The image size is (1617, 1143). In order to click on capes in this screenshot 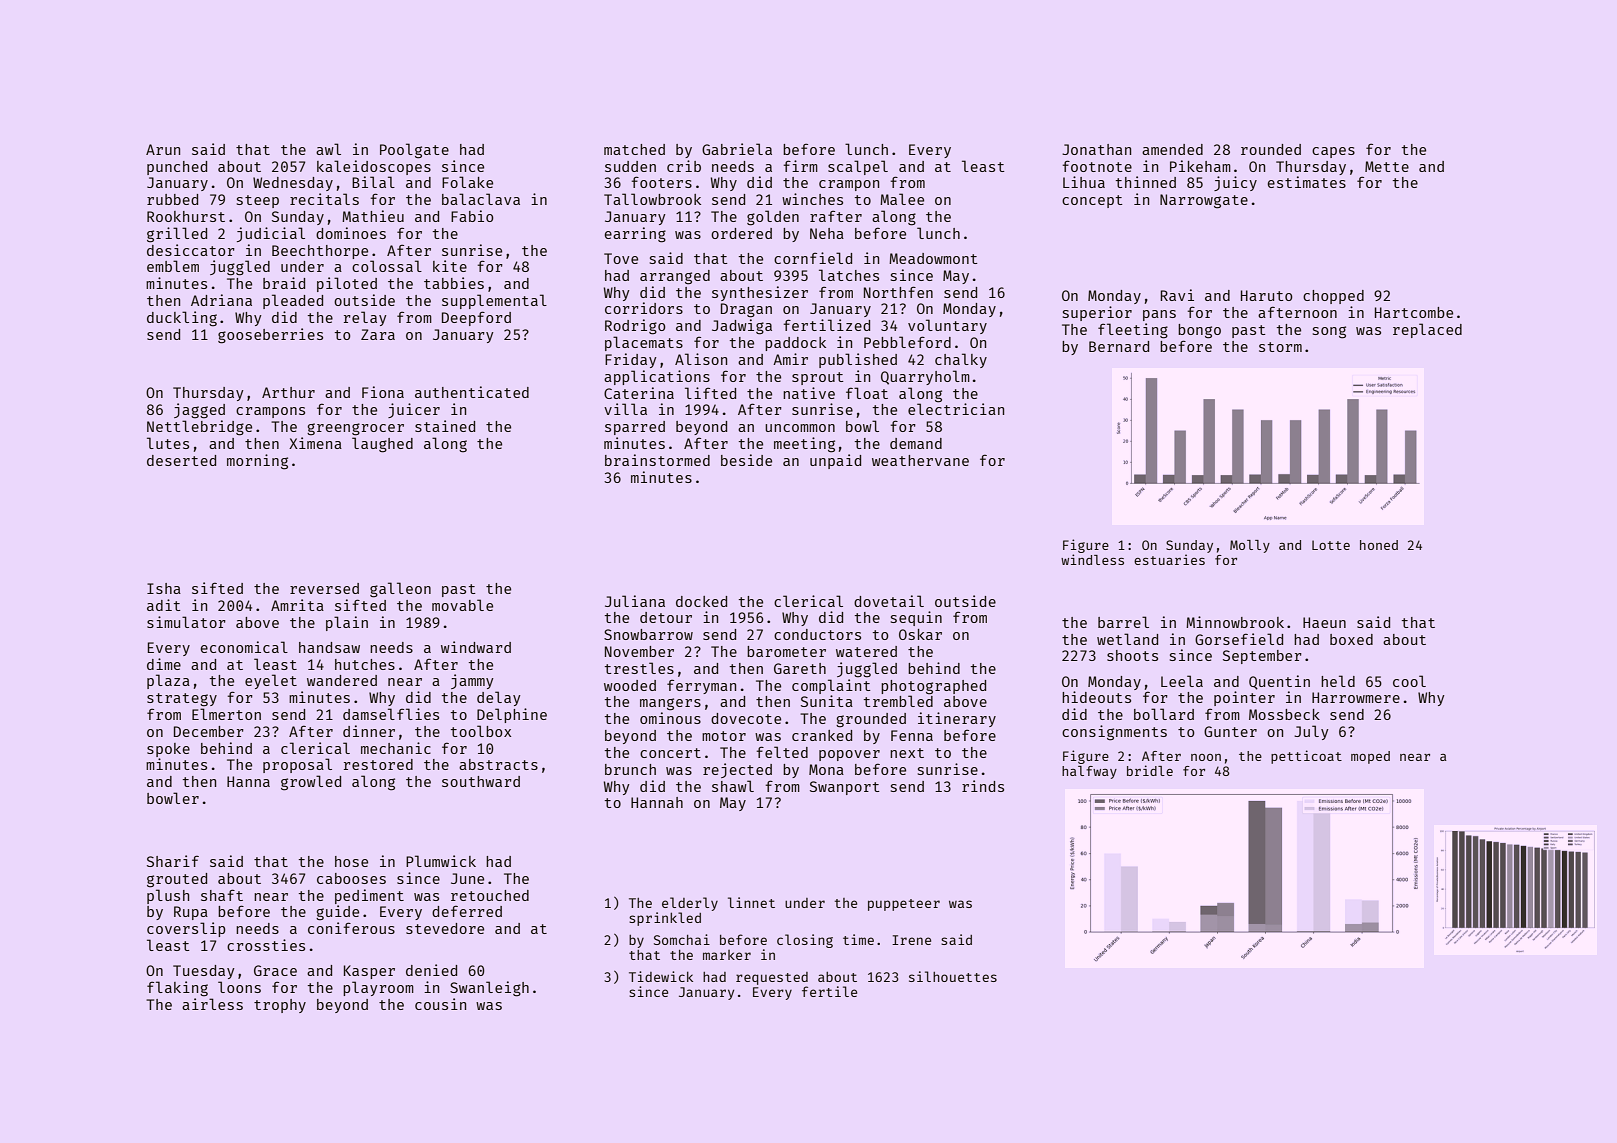, I will do `click(1333, 152)`.
